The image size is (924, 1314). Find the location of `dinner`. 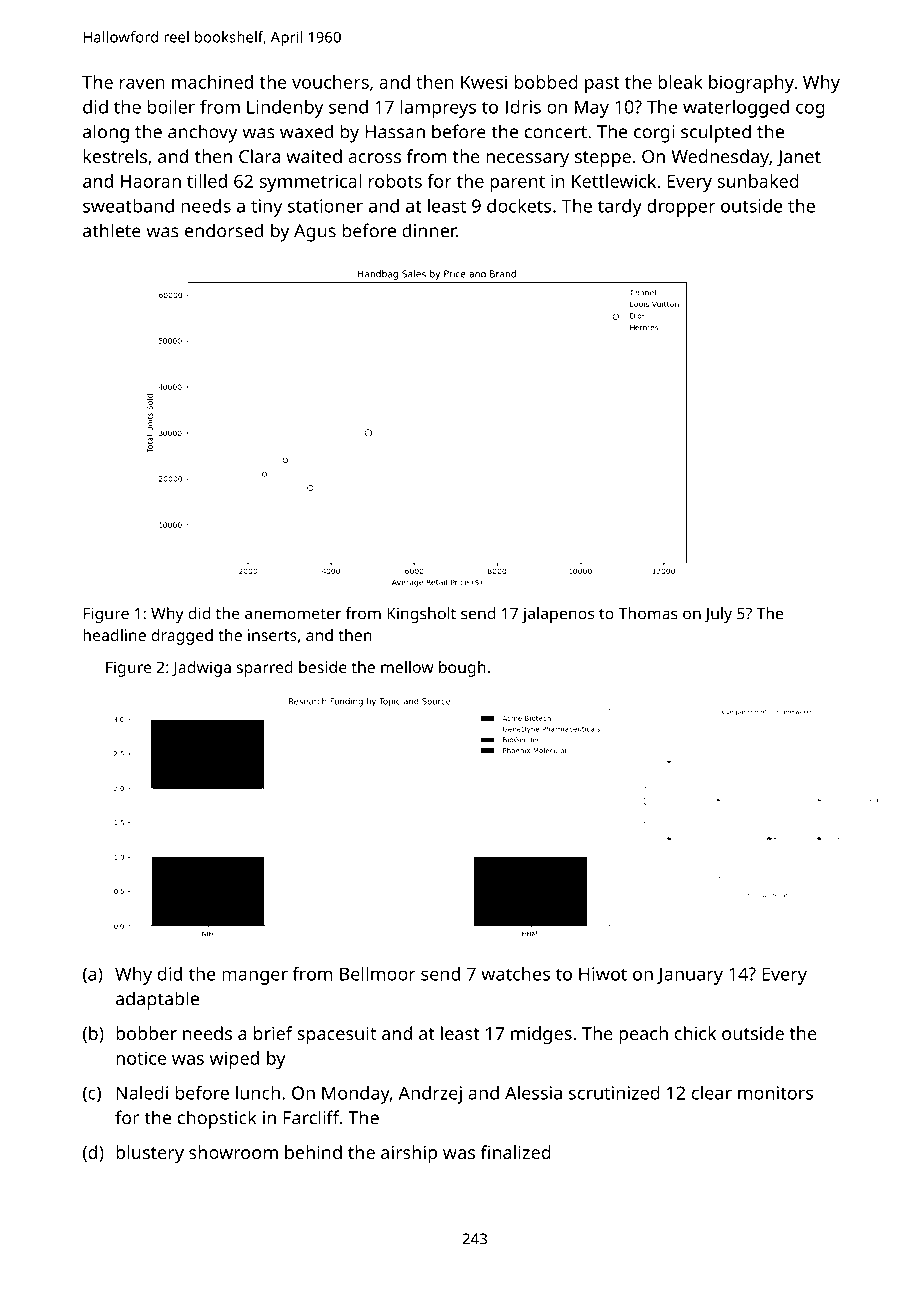

dinner is located at coordinates (429, 230).
